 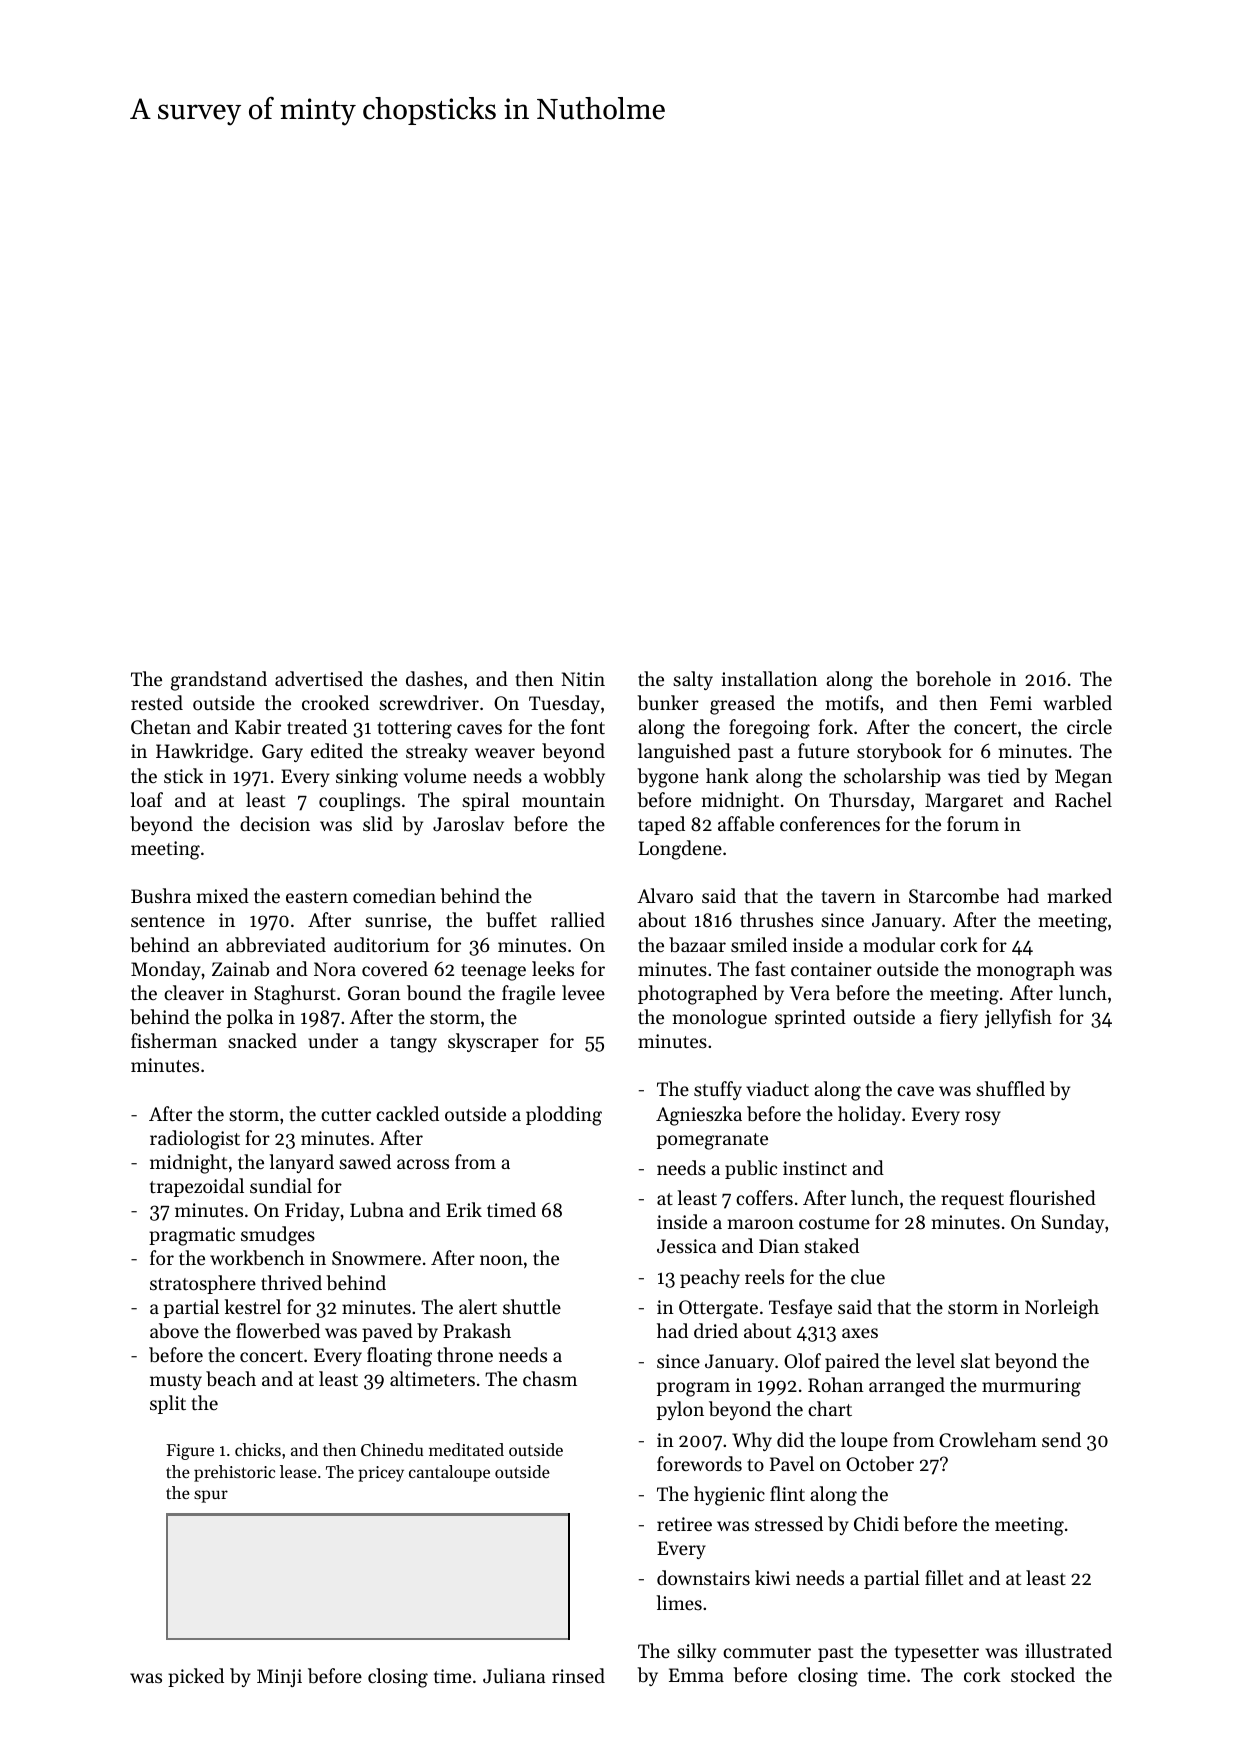 I want to click on rinsed, so click(x=578, y=1675).
